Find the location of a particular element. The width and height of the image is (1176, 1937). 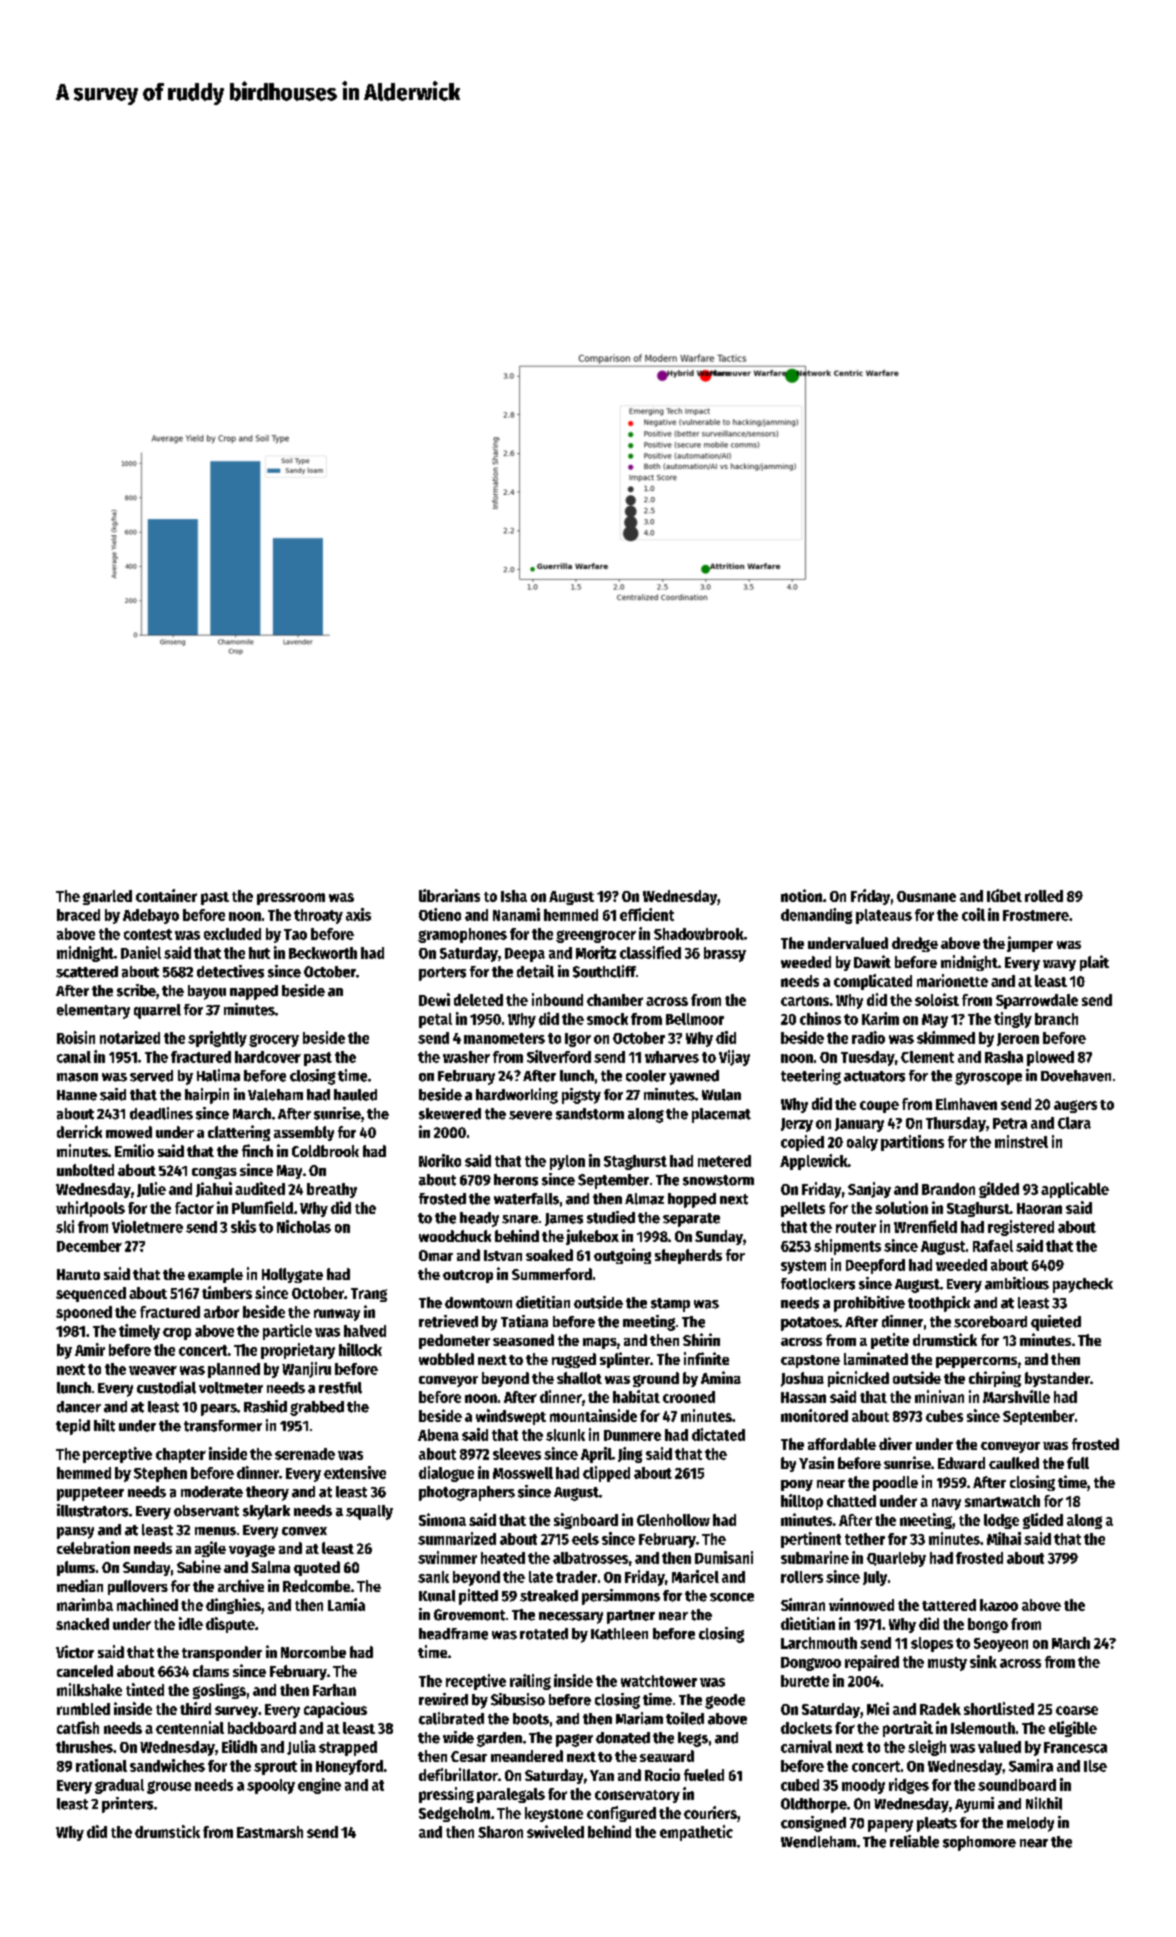

Hollygate is located at coordinates (292, 1275).
